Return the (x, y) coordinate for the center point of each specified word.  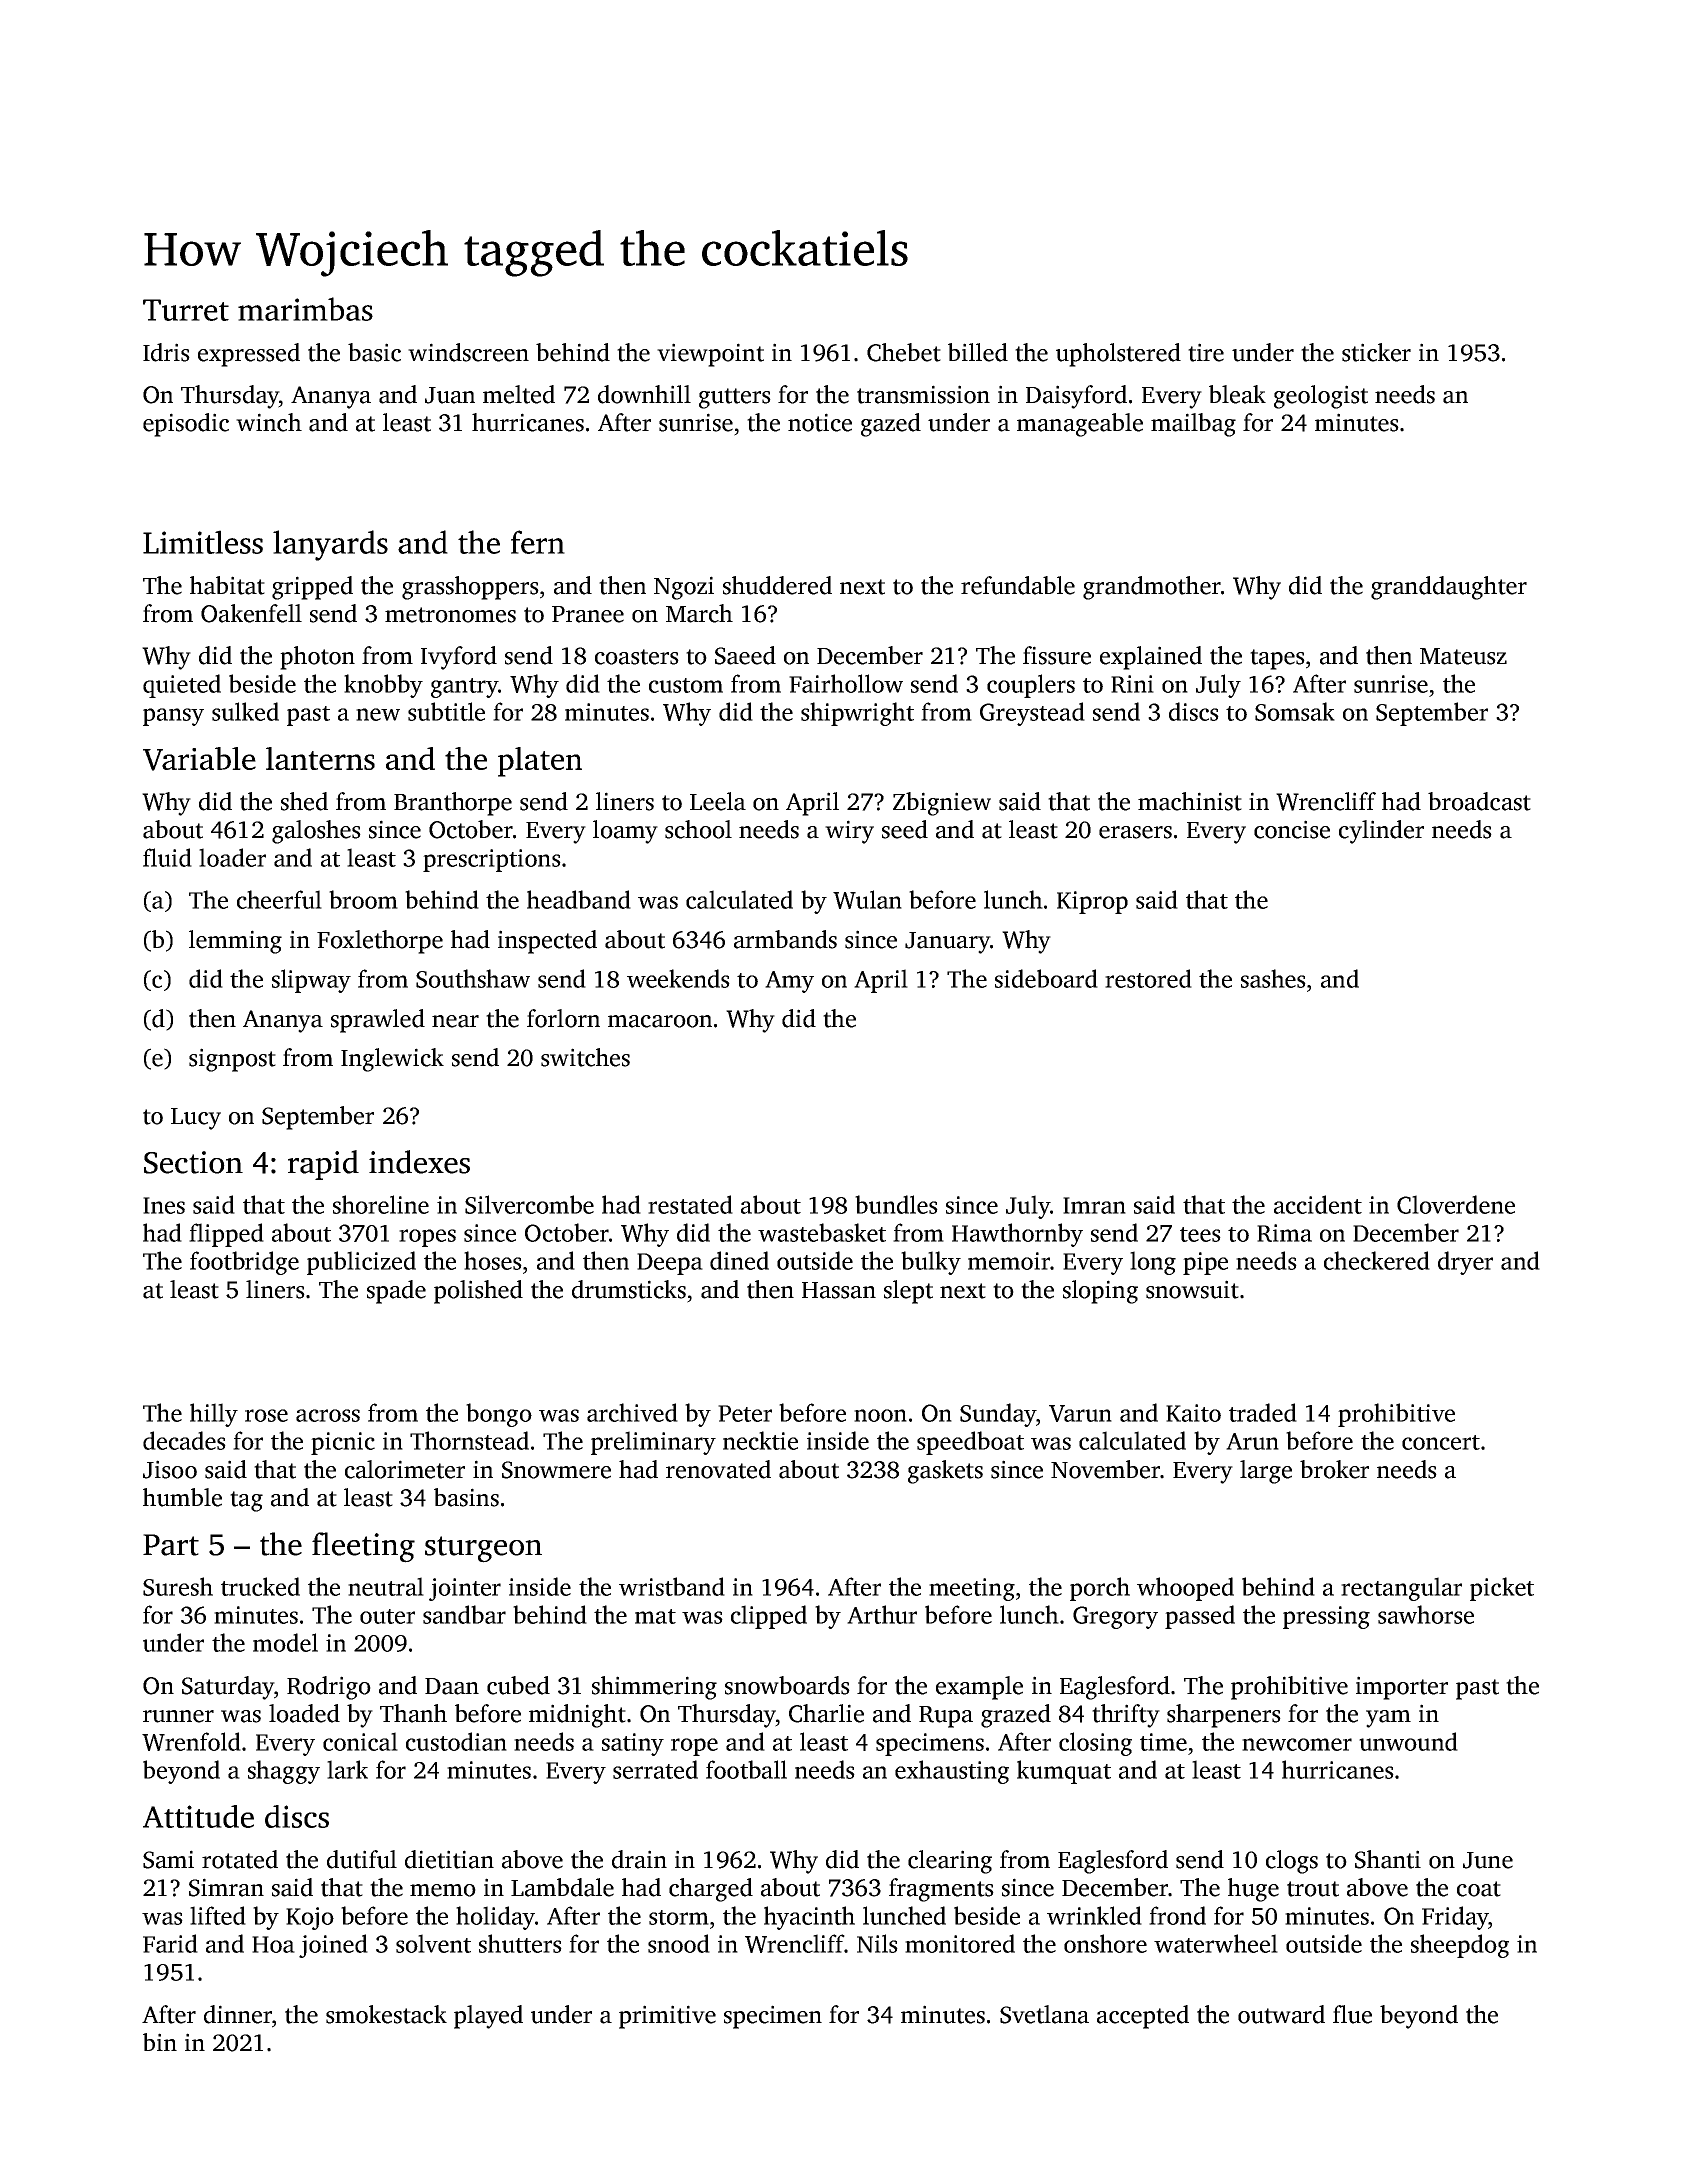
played (488, 2017)
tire (1206, 352)
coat (1479, 1889)
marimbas (305, 309)
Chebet (904, 352)
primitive (667, 2017)
